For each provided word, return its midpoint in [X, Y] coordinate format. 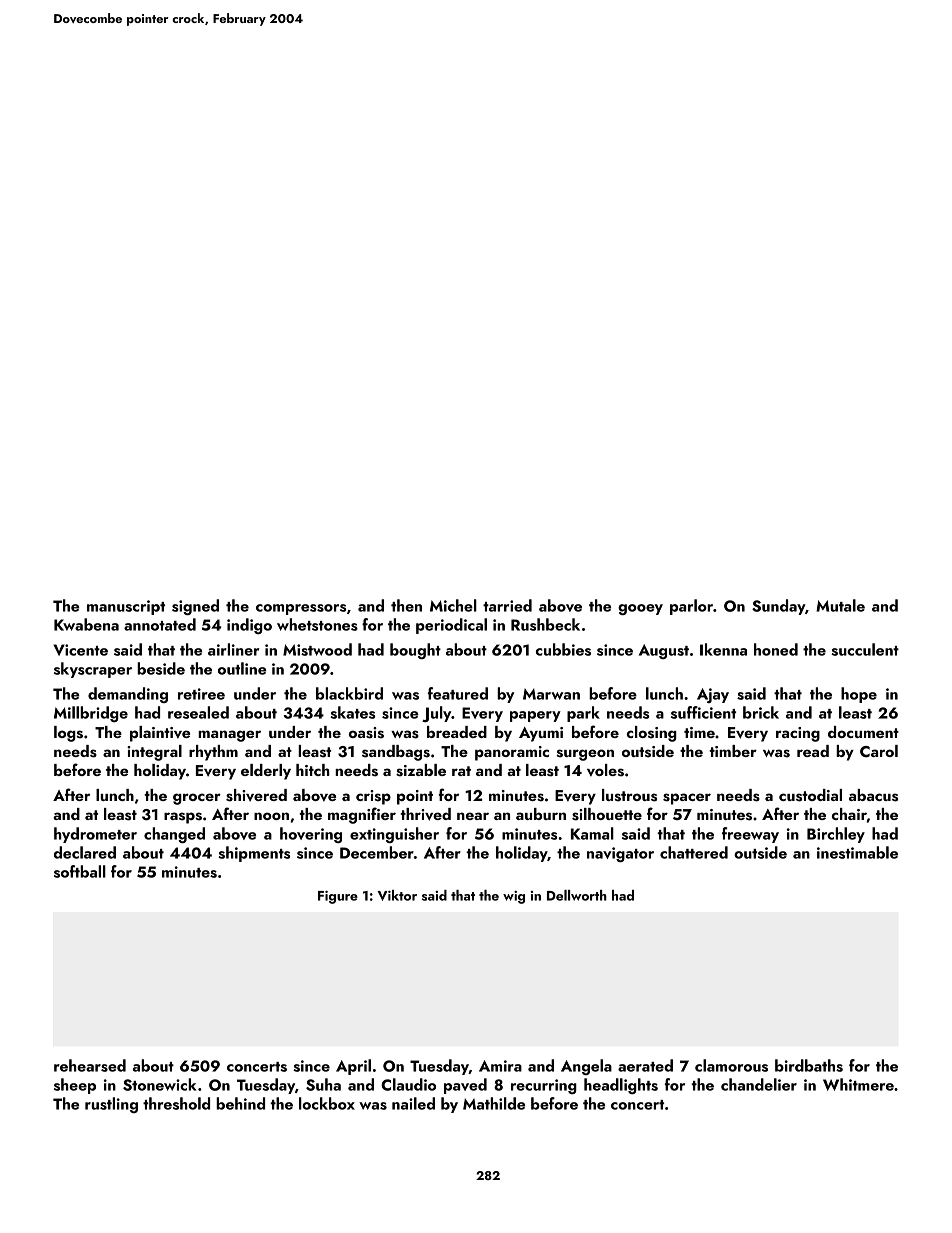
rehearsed [90, 1065]
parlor [691, 607]
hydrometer [95, 835]
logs [68, 734]
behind [240, 1103]
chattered [694, 852]
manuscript [126, 607]
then [406, 605]
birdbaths [809, 1065]
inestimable [857, 852]
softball [80, 871]
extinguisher [394, 835]
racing [798, 734]
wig [514, 897]
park [583, 714]
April [353, 1067]
